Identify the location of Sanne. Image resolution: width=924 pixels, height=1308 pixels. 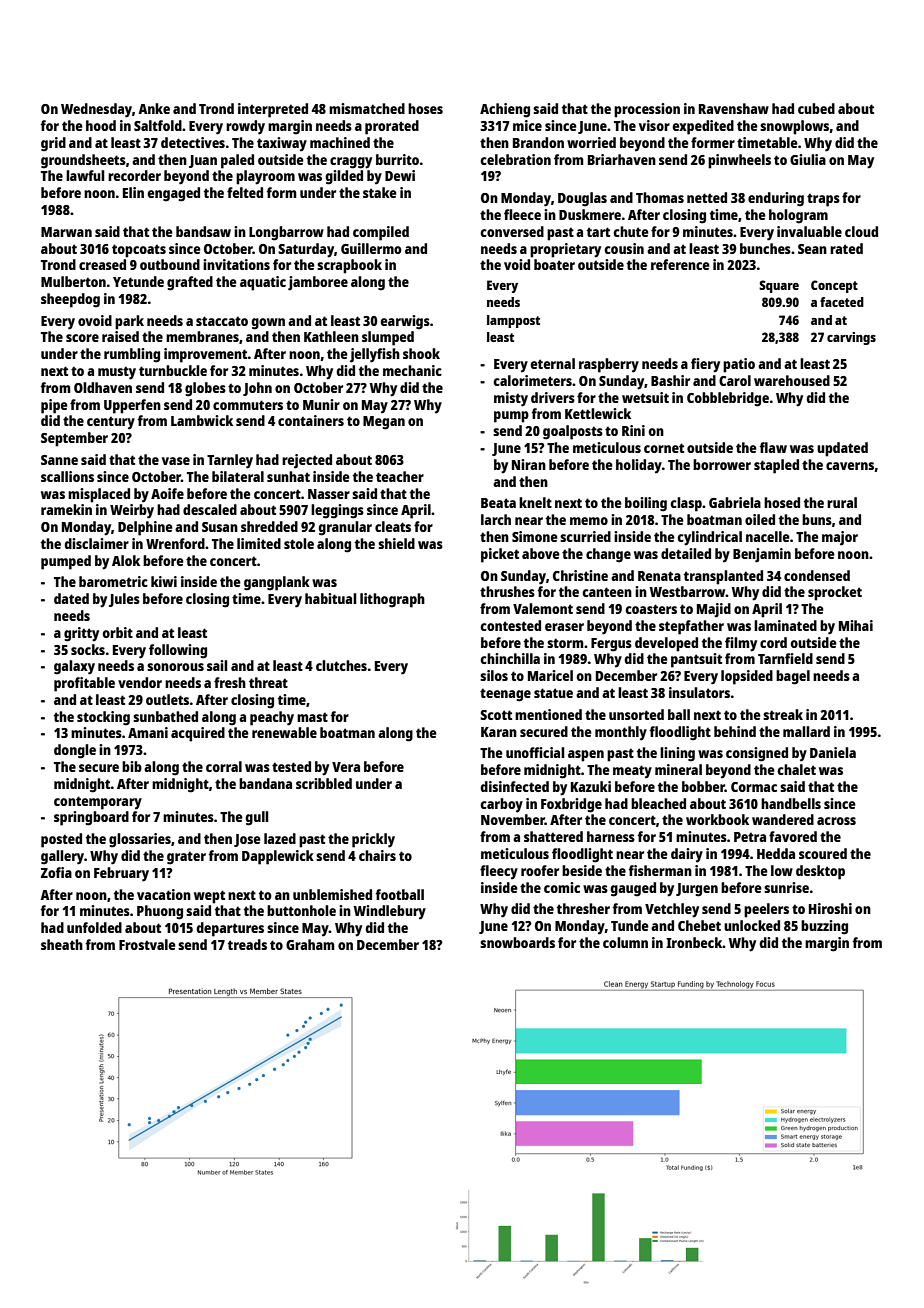
(59, 460).
